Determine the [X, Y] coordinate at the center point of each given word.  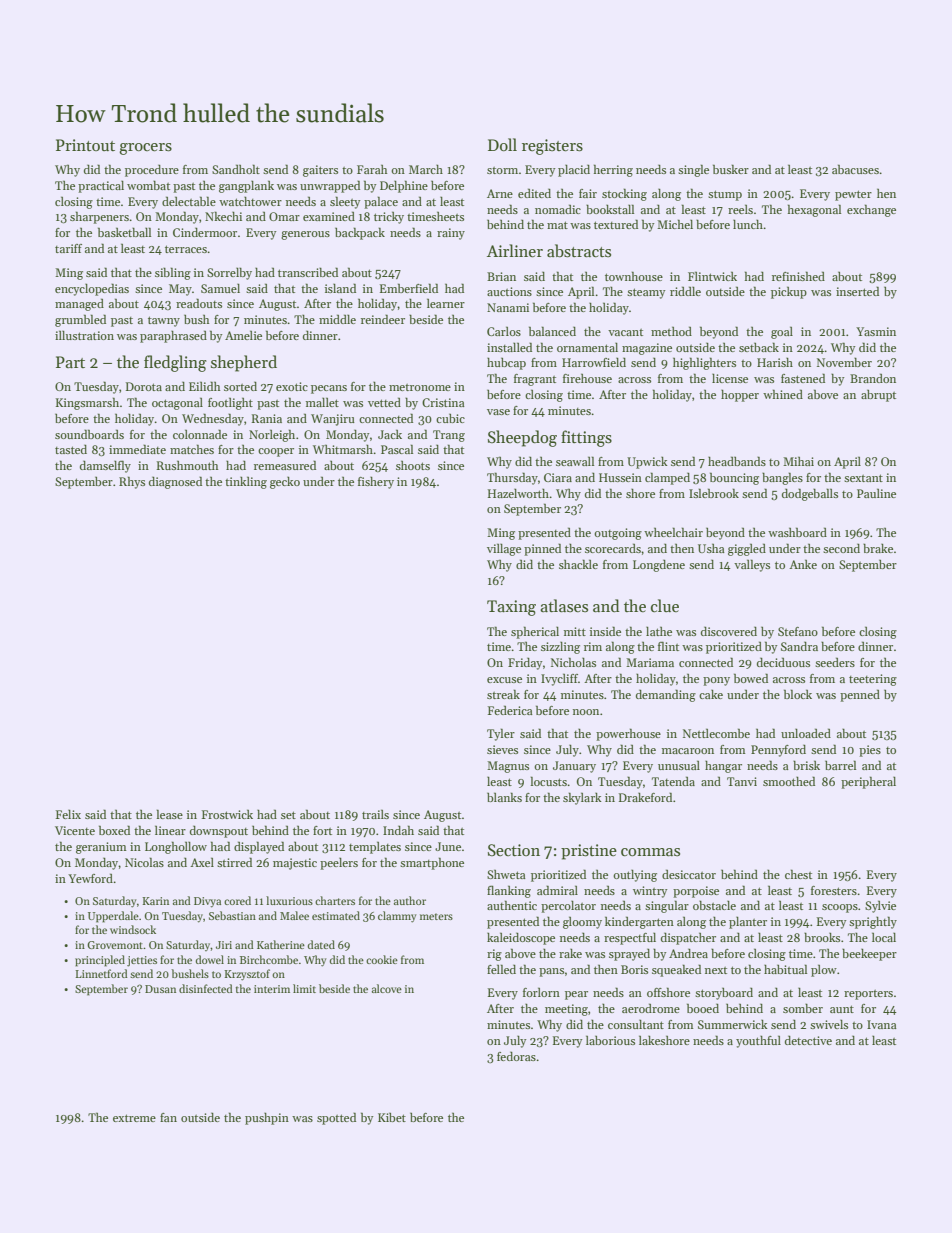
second [841, 548]
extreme [134, 1118]
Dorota [144, 386]
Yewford [90, 878]
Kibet [392, 1117]
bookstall [610, 209]
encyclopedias [92, 289]
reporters [868, 995]
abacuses [855, 169]
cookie [382, 959]
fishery [376, 482]
